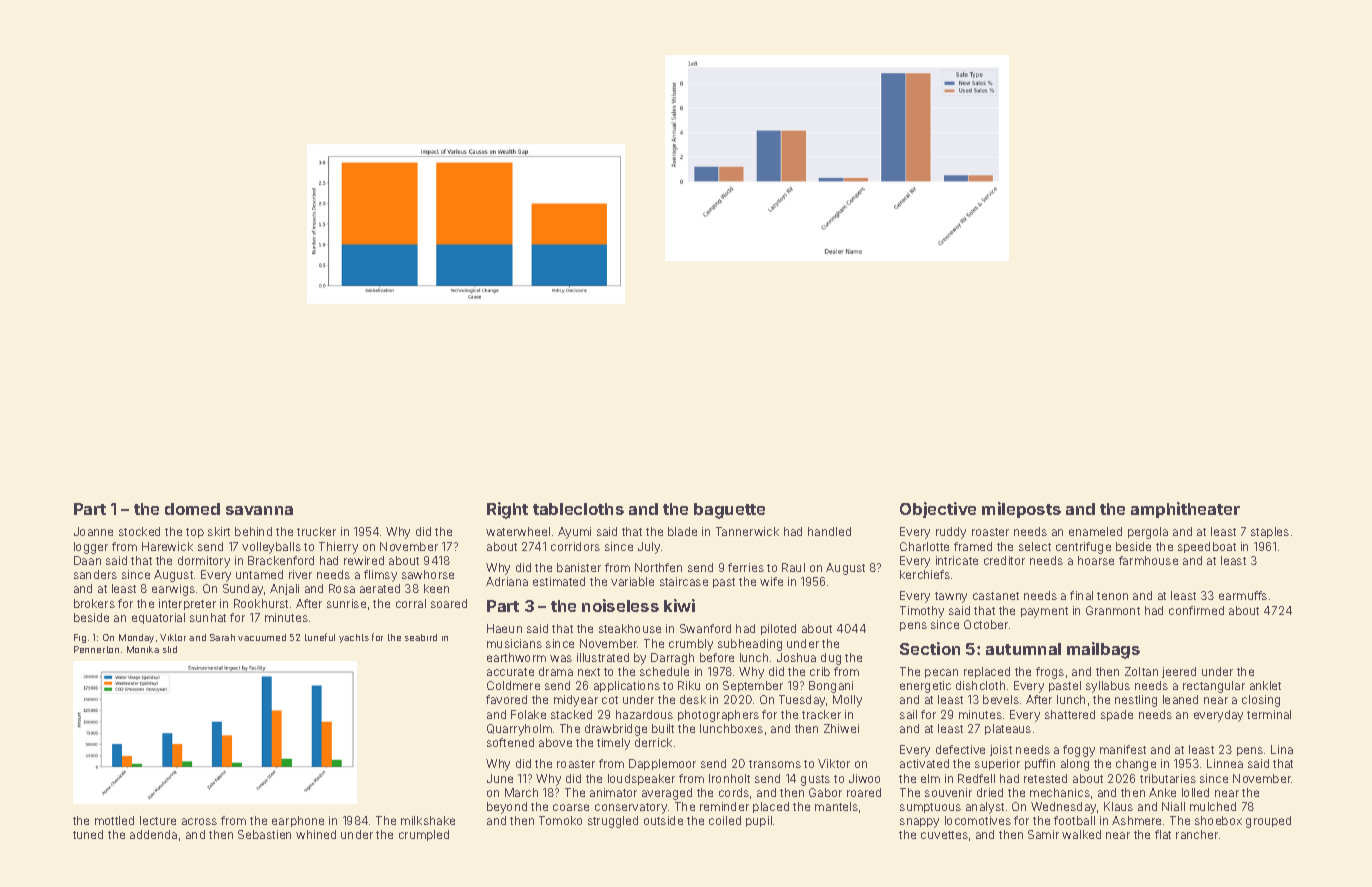  Describe the element at coordinates (1021, 510) in the screenshot. I see `mileposts` at that location.
